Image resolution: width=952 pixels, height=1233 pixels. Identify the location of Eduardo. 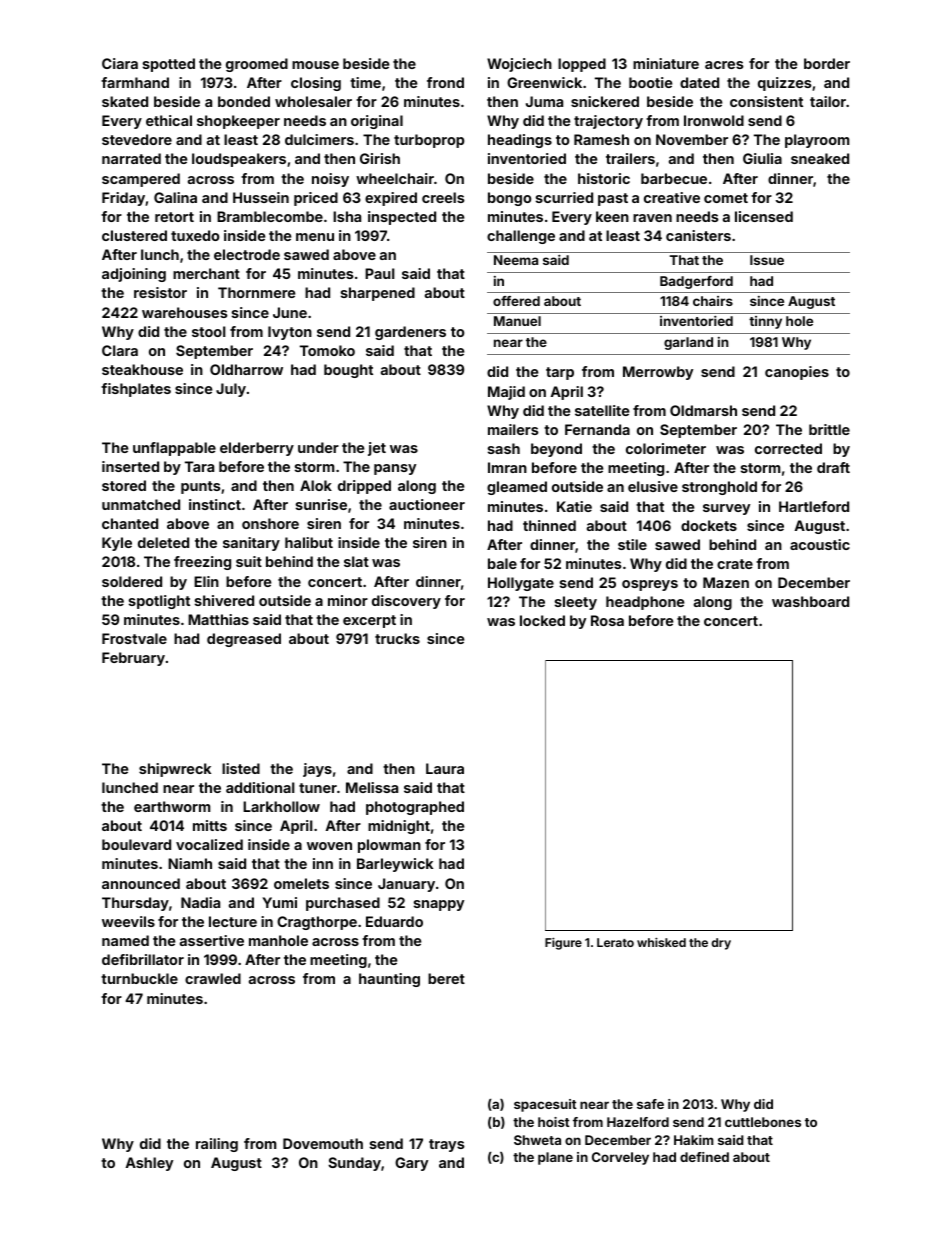
(394, 921).
